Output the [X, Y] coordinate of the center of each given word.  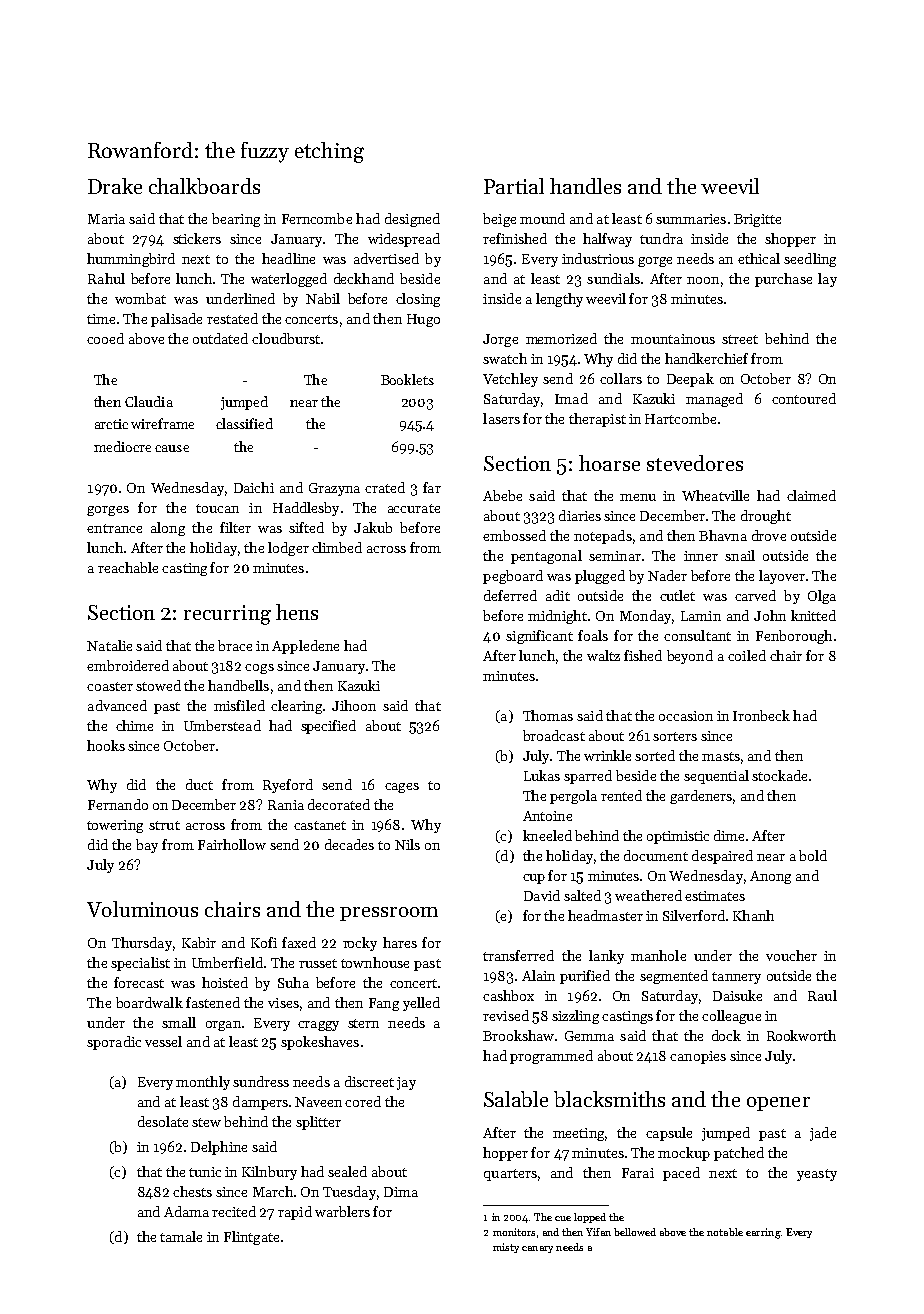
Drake [115, 186]
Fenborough [794, 637]
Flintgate [251, 1238]
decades [349, 844]
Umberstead [222, 725]
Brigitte [757, 220]
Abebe [502, 495]
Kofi [264, 942]
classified [244, 423]
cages [402, 788]
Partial [514, 186]
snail [740, 555]
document [656, 855]
